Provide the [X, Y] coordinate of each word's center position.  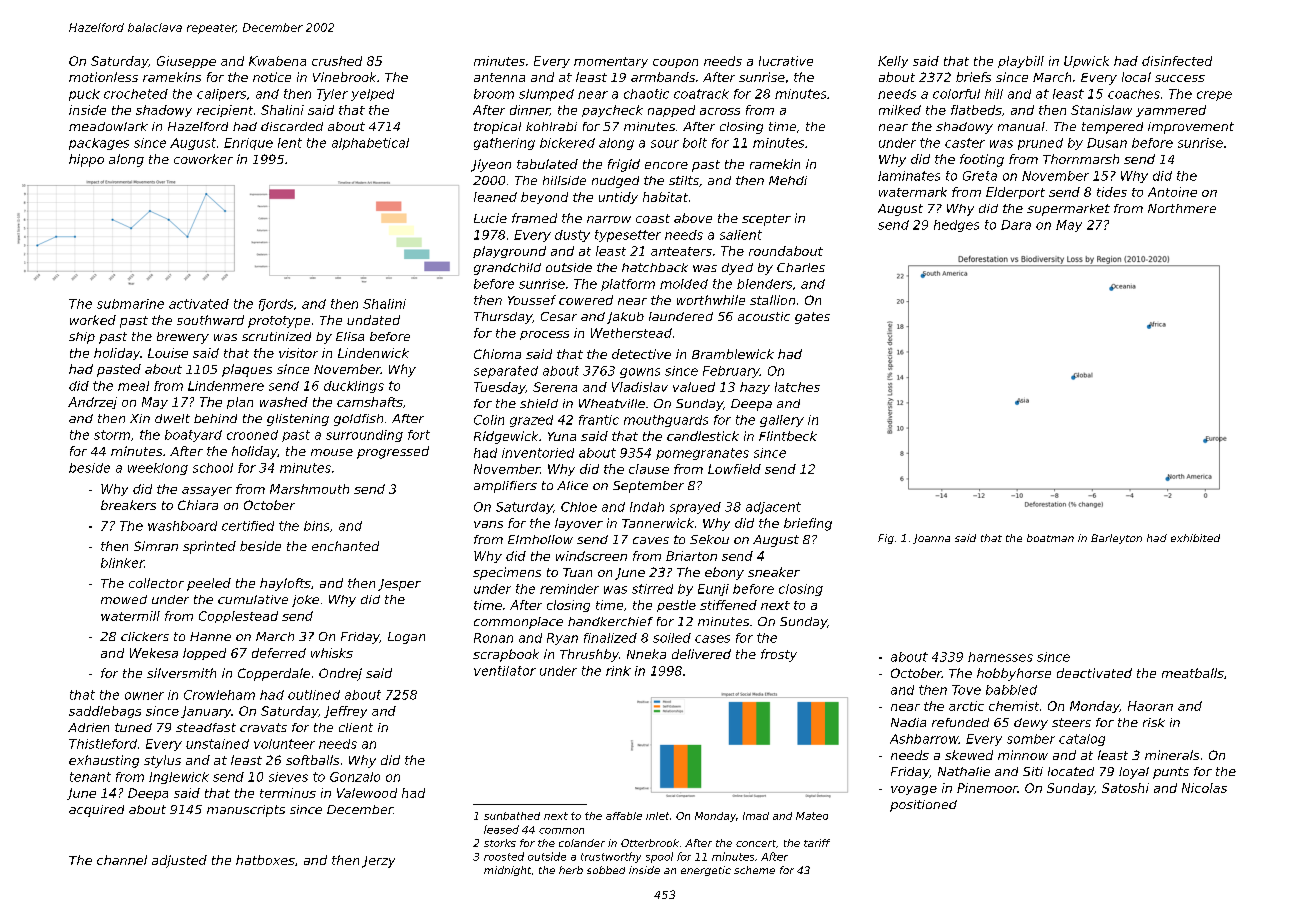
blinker [122, 563]
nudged [615, 182]
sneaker [774, 572]
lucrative [786, 61]
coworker [203, 159]
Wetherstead [631, 333]
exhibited [1195, 538]
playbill [1021, 62]
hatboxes [265, 860]
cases [712, 639]
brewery [183, 338]
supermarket [1068, 210]
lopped [204, 654]
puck [84, 95]
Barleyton [1116, 539]
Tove [966, 690]
